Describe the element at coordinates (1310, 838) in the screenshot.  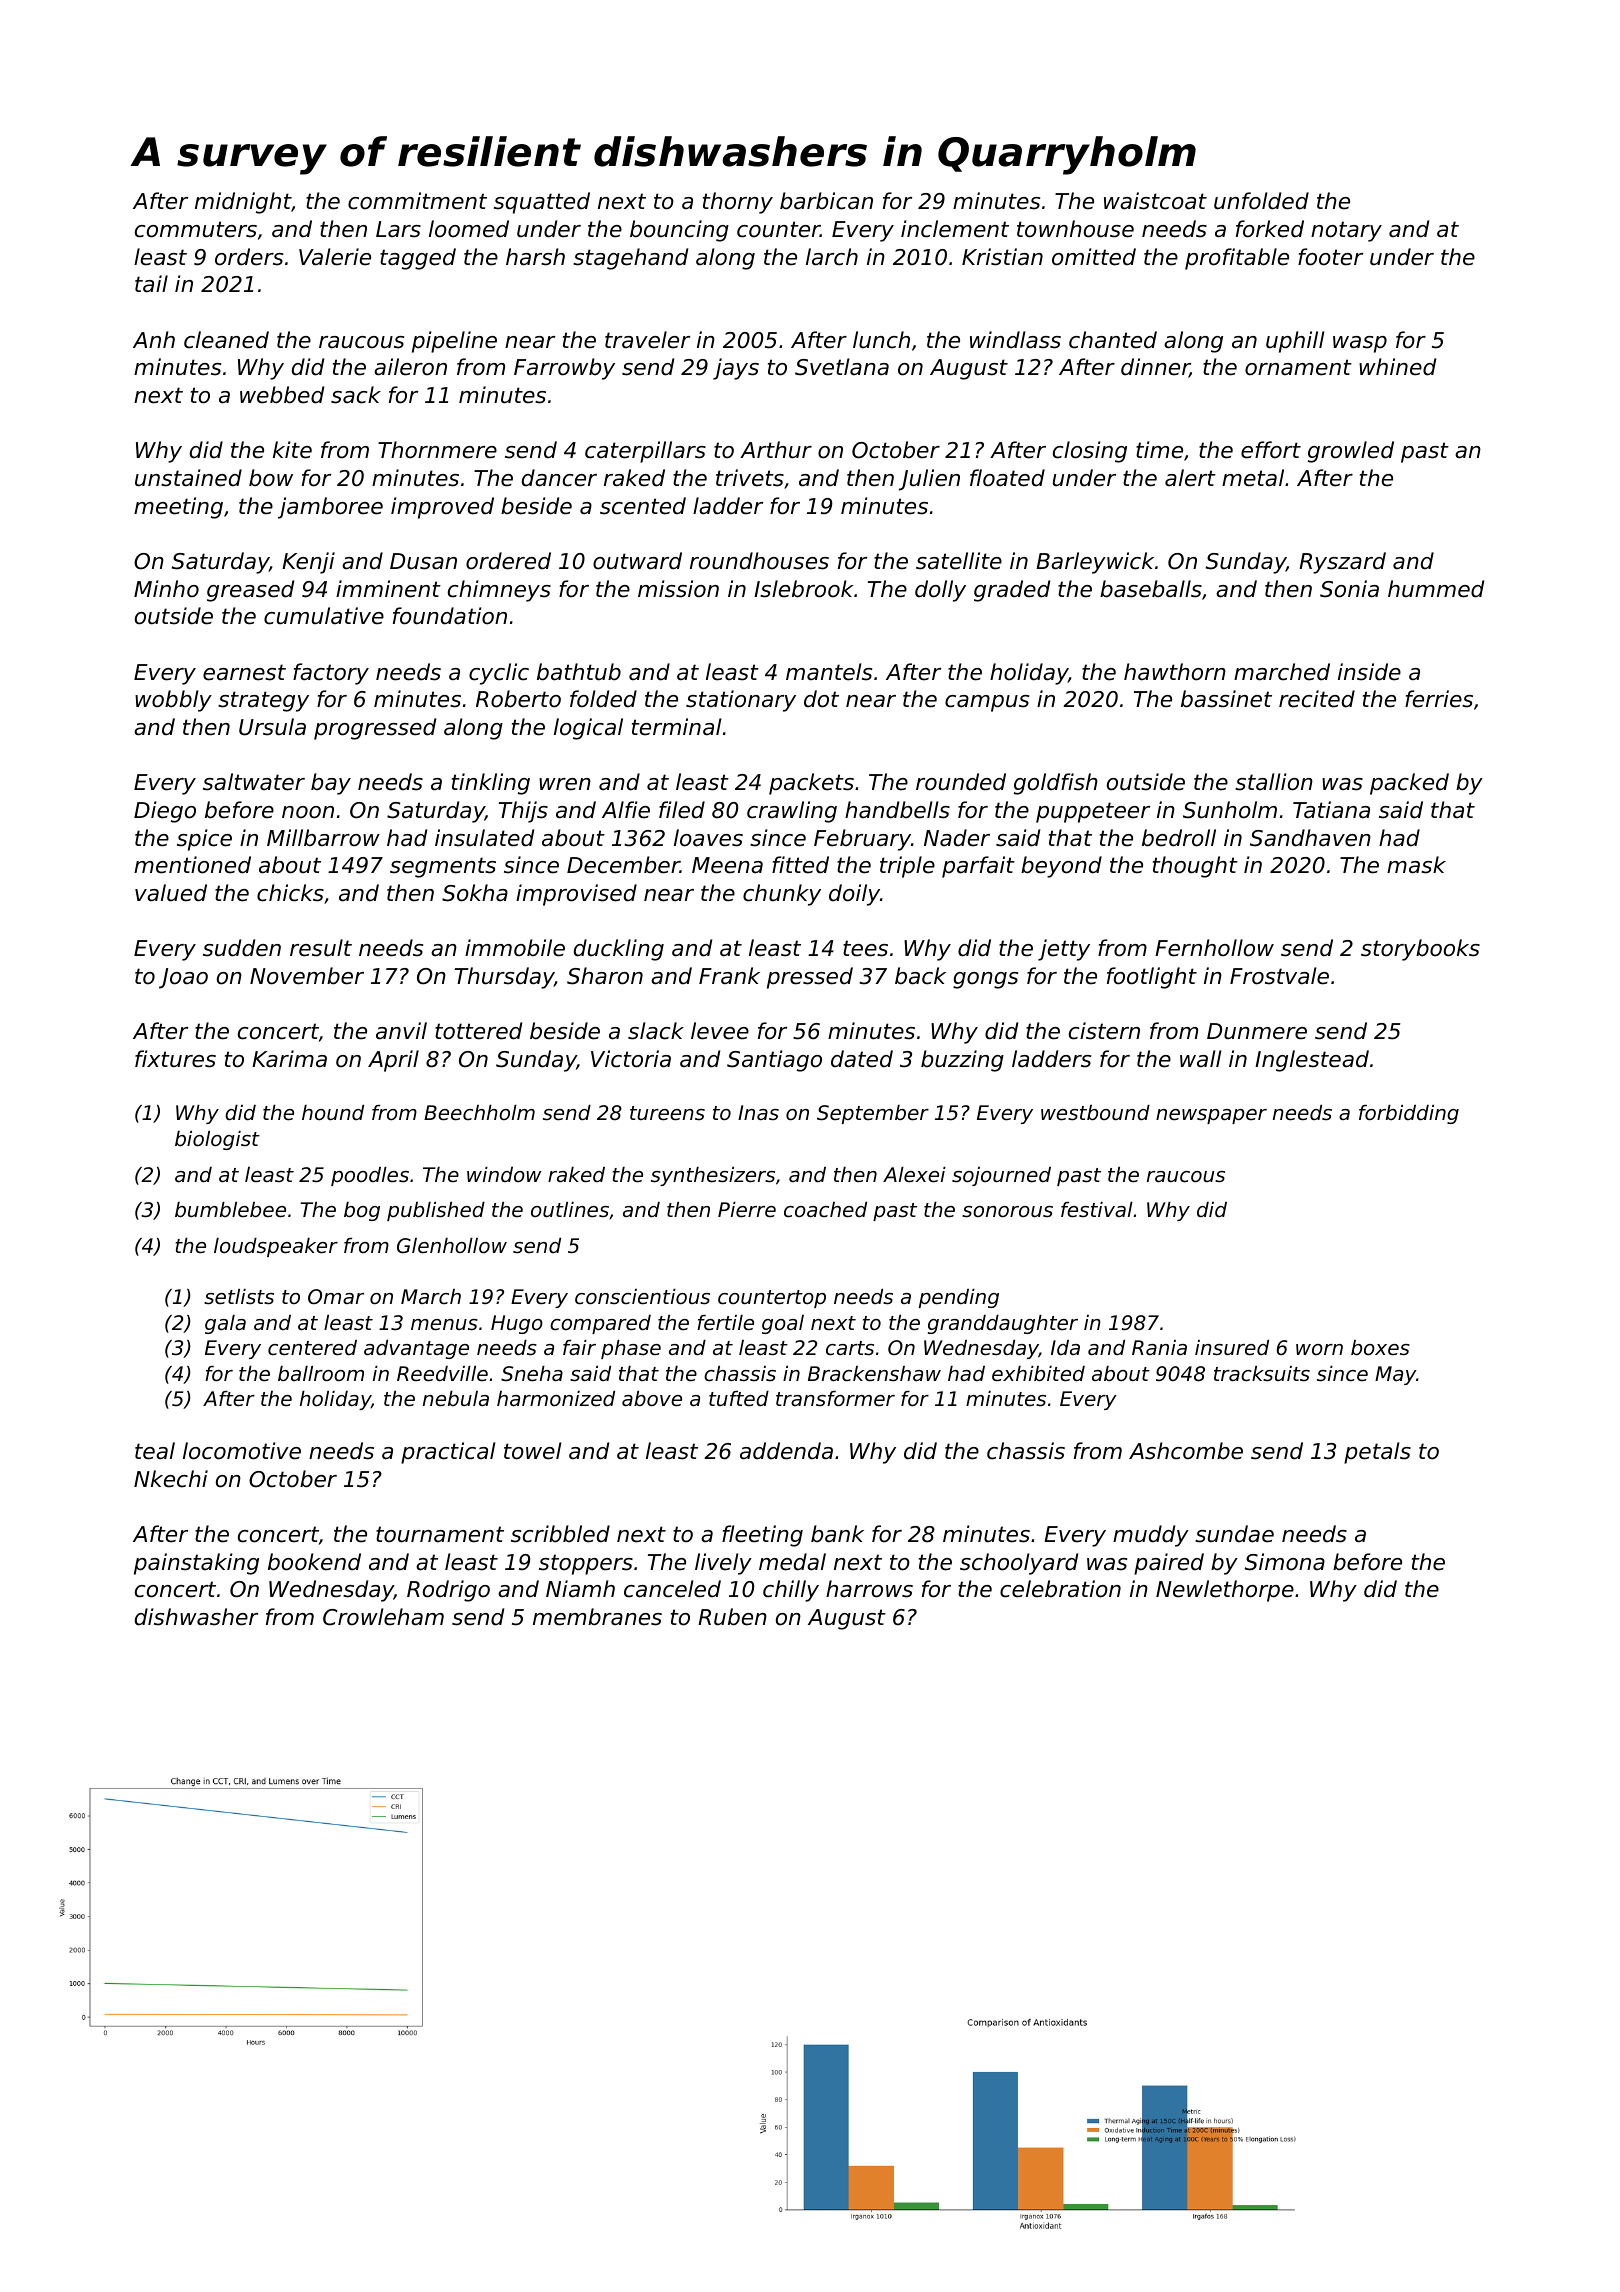
I see `Sandhaven` at that location.
